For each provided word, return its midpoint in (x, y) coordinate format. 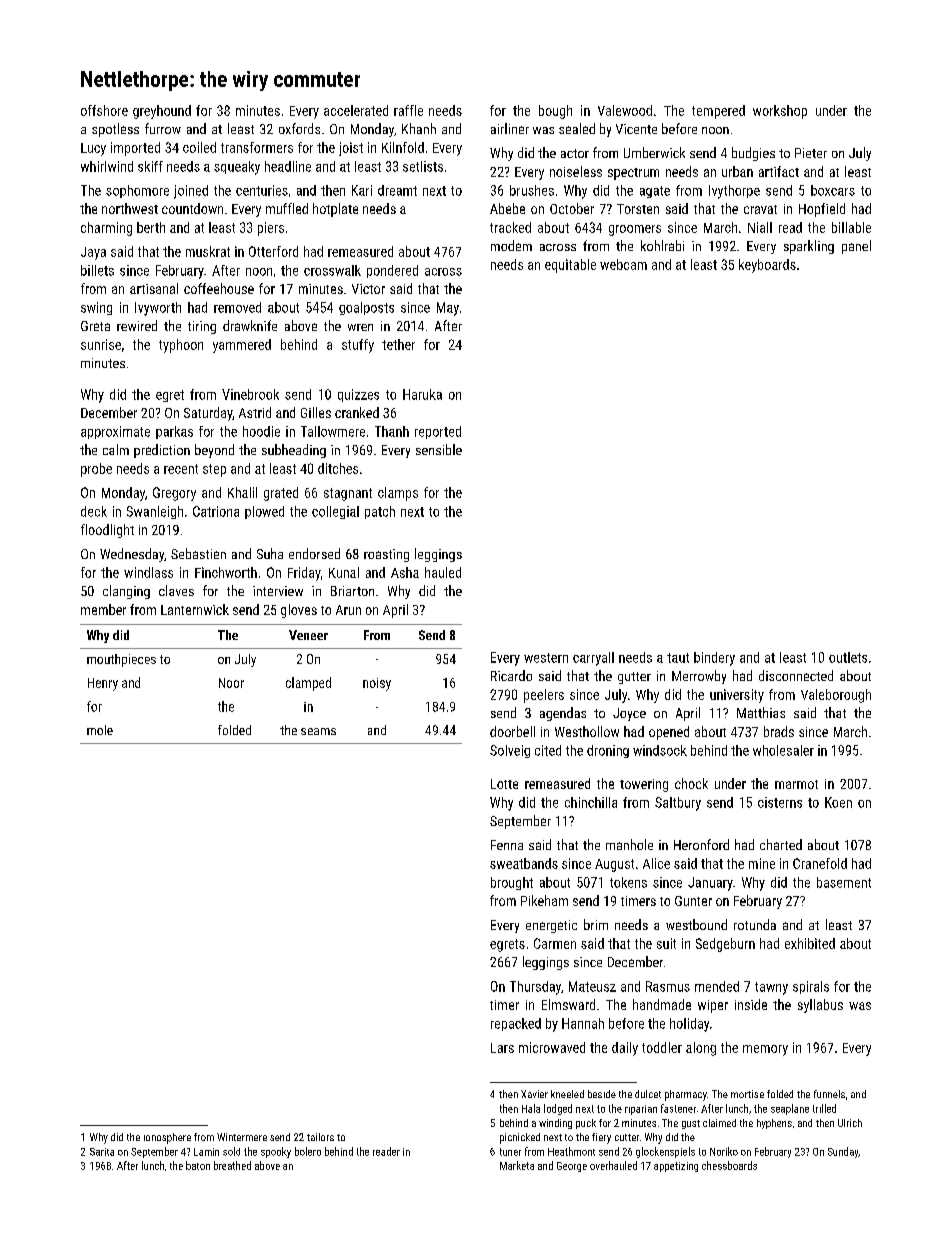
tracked (510, 227)
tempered (718, 112)
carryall (593, 659)
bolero (308, 1151)
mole (100, 730)
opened (669, 733)
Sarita (102, 1152)
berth (151, 227)
